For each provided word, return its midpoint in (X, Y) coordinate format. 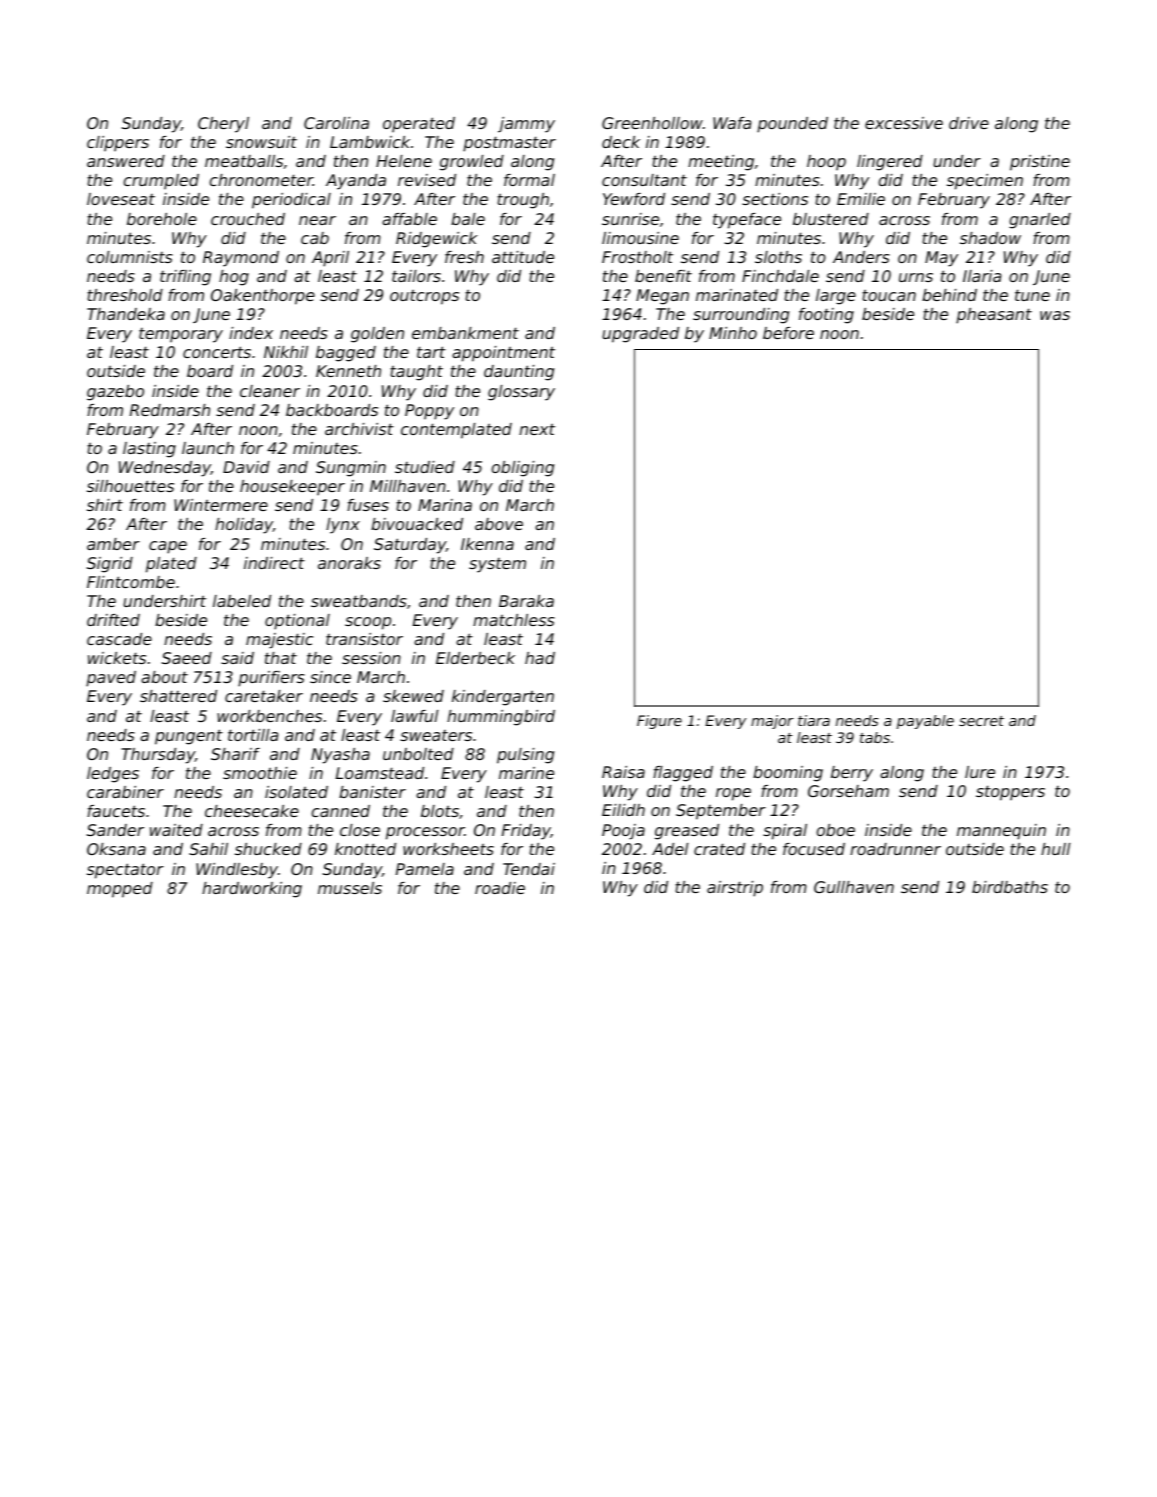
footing (826, 316)
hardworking (252, 890)
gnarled (1040, 221)
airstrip (735, 889)
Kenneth (348, 371)
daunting (519, 373)
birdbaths (1010, 887)
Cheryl (223, 125)
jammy (526, 125)
